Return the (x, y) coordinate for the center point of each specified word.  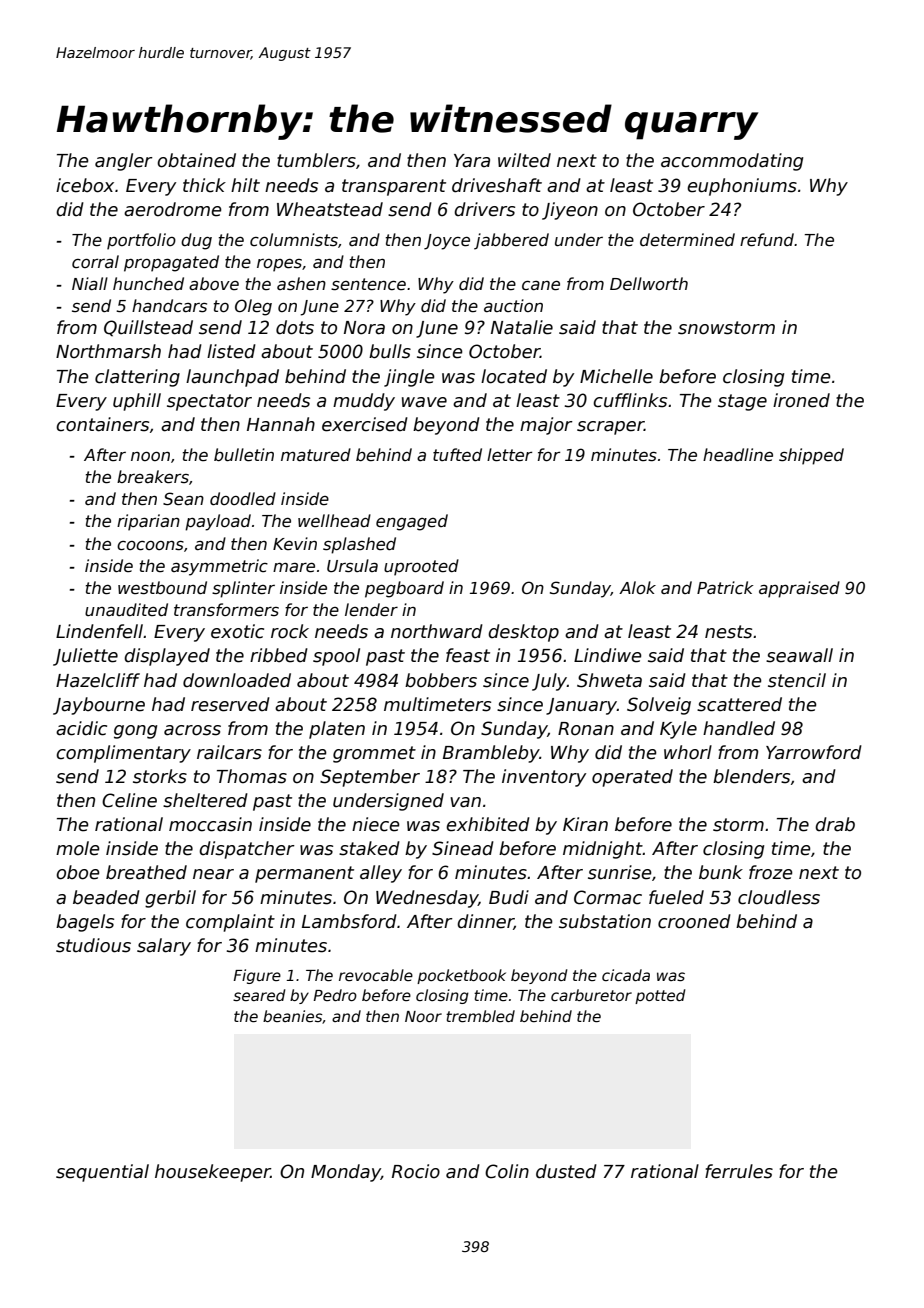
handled (739, 728)
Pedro (335, 995)
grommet (374, 754)
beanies (292, 1016)
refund (767, 240)
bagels (85, 923)
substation (605, 921)
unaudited (126, 609)
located (514, 376)
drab (835, 824)
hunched (148, 284)
